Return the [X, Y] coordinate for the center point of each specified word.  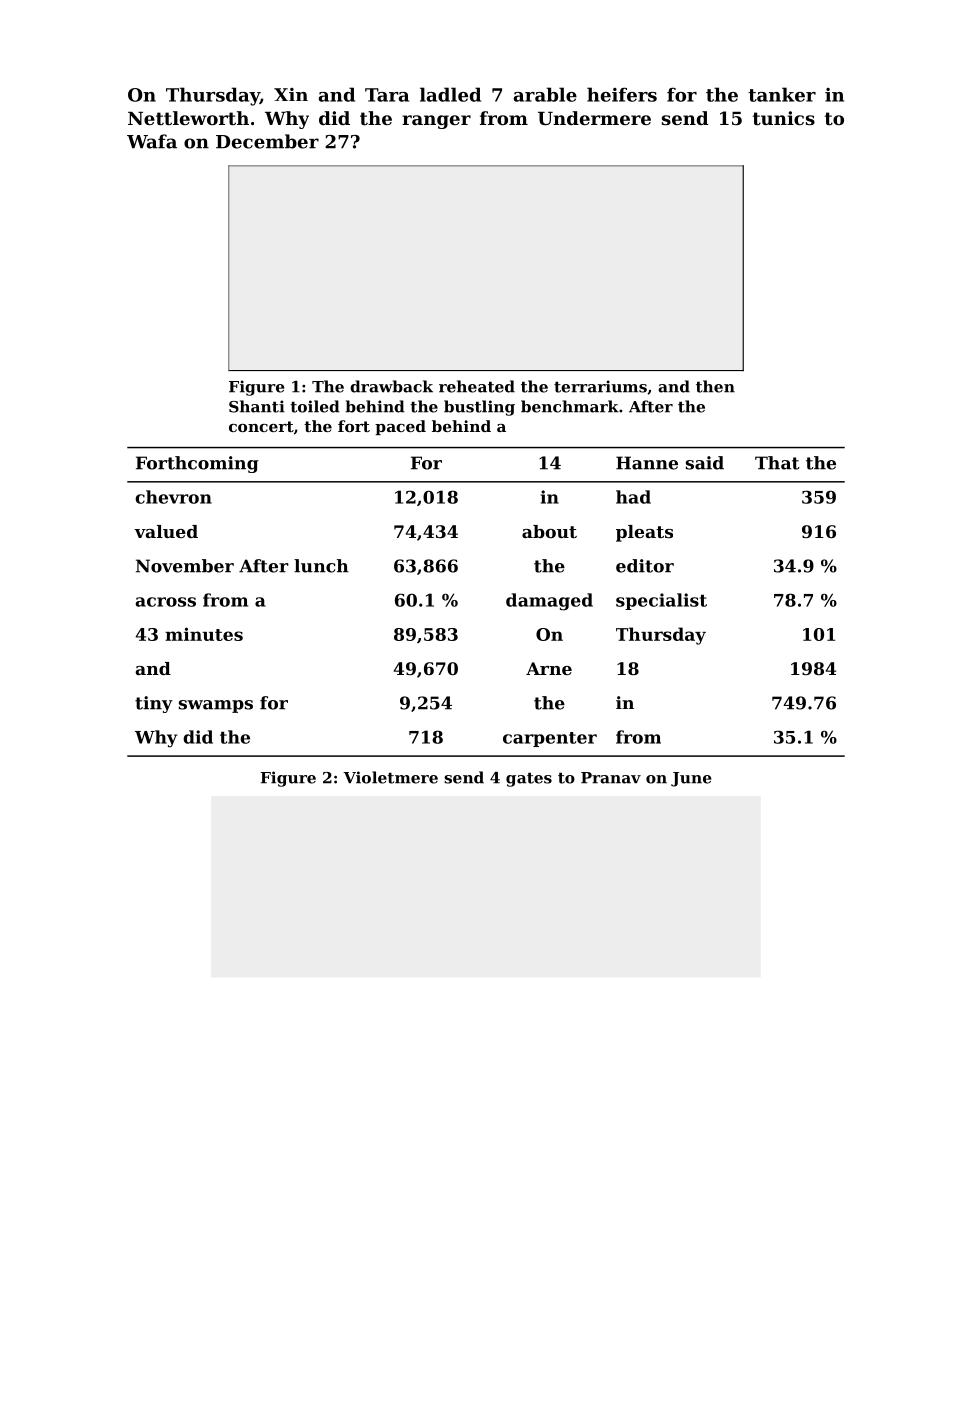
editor [645, 566]
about [549, 531]
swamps [216, 706]
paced [400, 427]
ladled [450, 94]
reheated [477, 386]
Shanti [257, 406]
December [267, 141]
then [715, 386]
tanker [782, 94]
